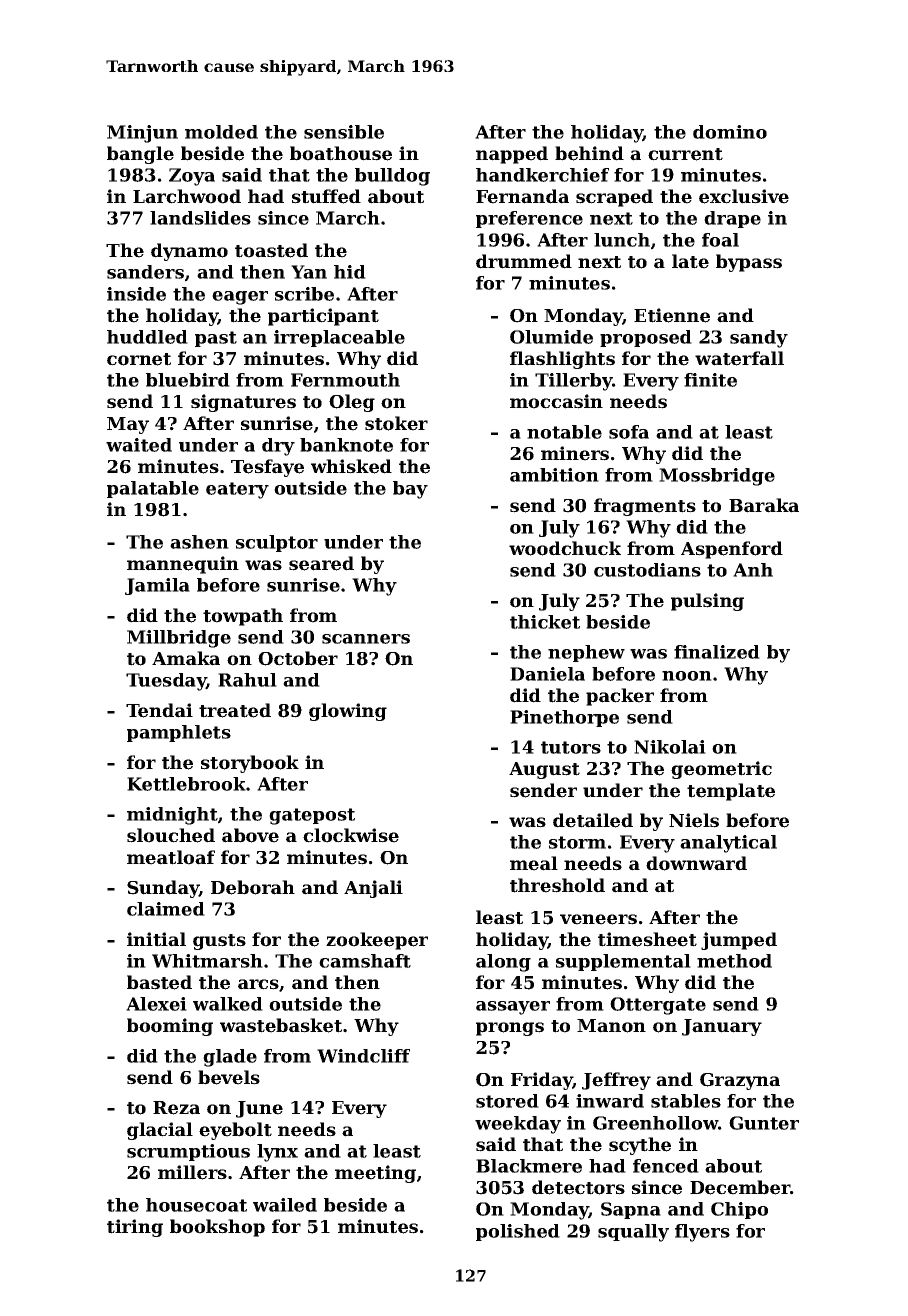  I want to click on polished, so click(518, 1232).
